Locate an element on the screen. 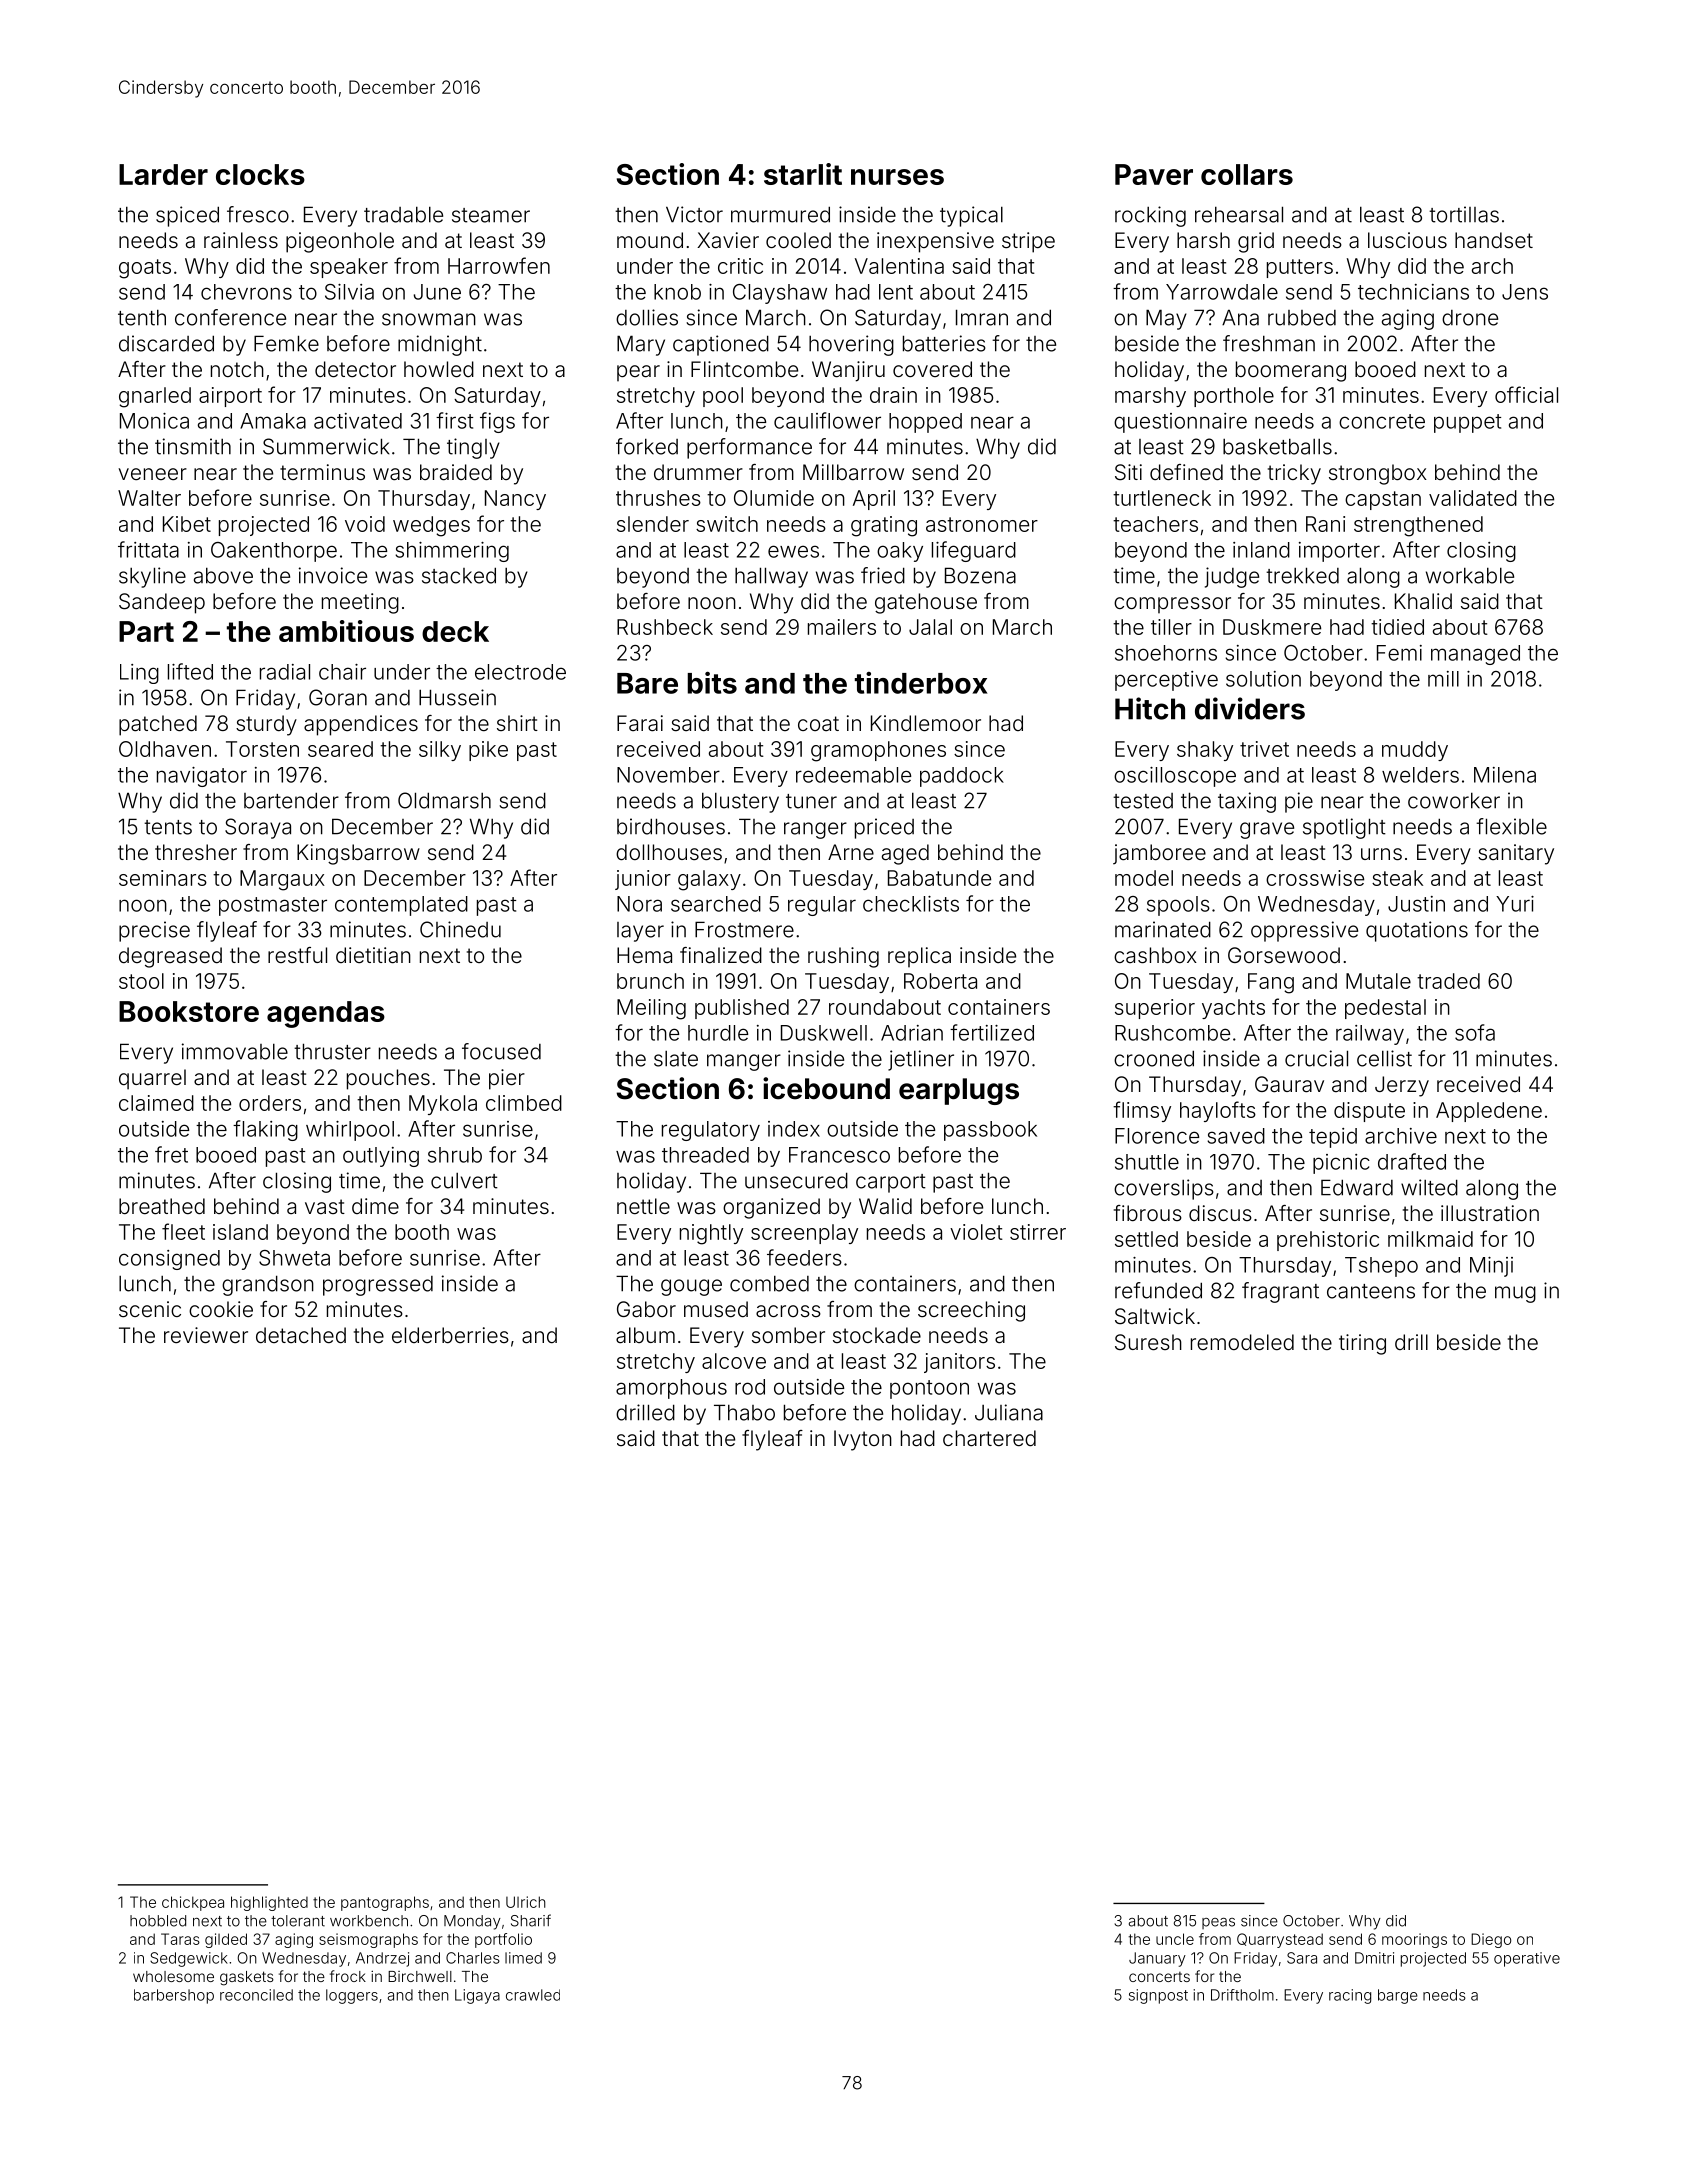 The height and width of the screenshot is (2178, 1683). coat is located at coordinates (818, 723).
